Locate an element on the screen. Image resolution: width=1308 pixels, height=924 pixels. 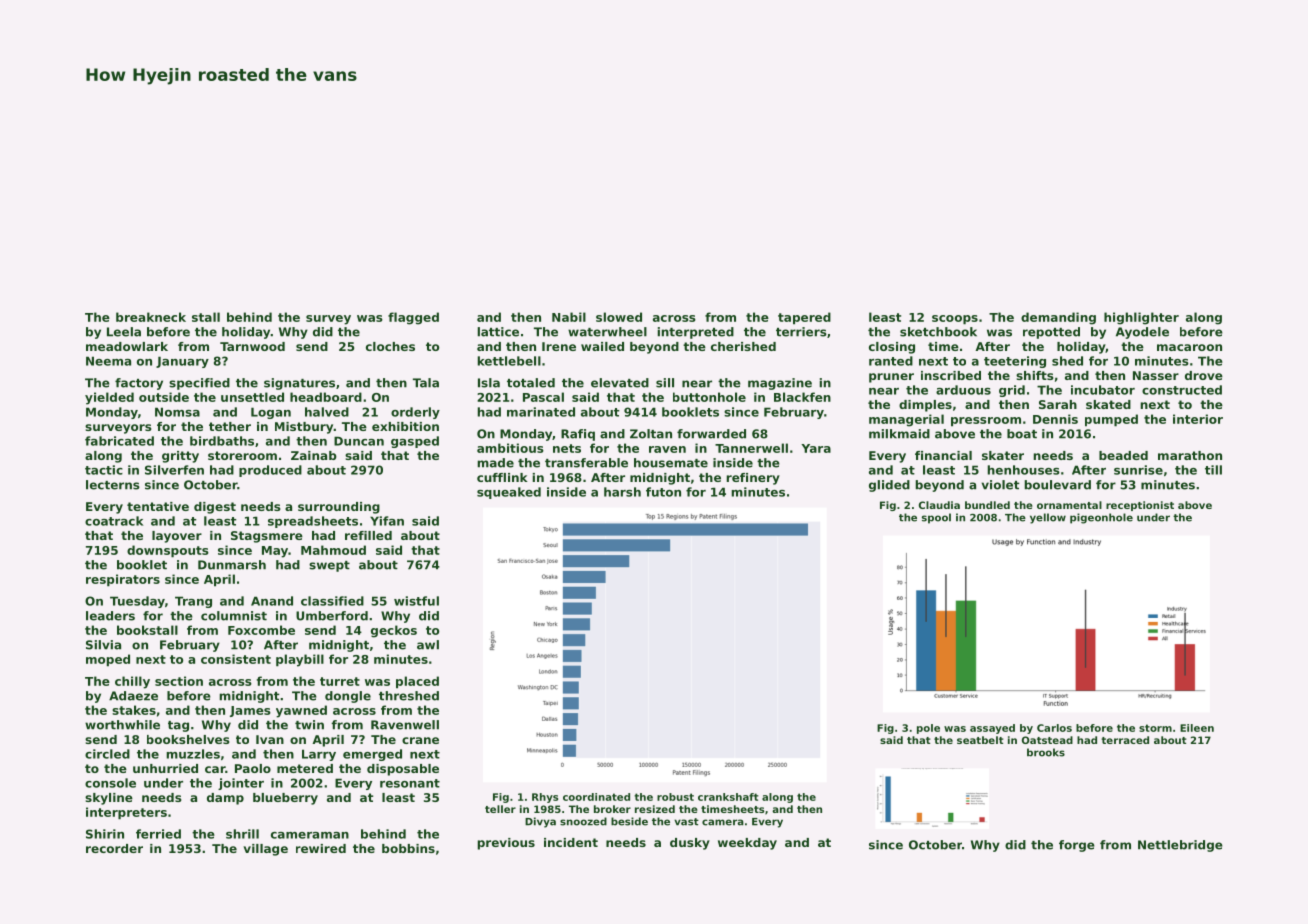
forge is located at coordinates (1077, 846).
